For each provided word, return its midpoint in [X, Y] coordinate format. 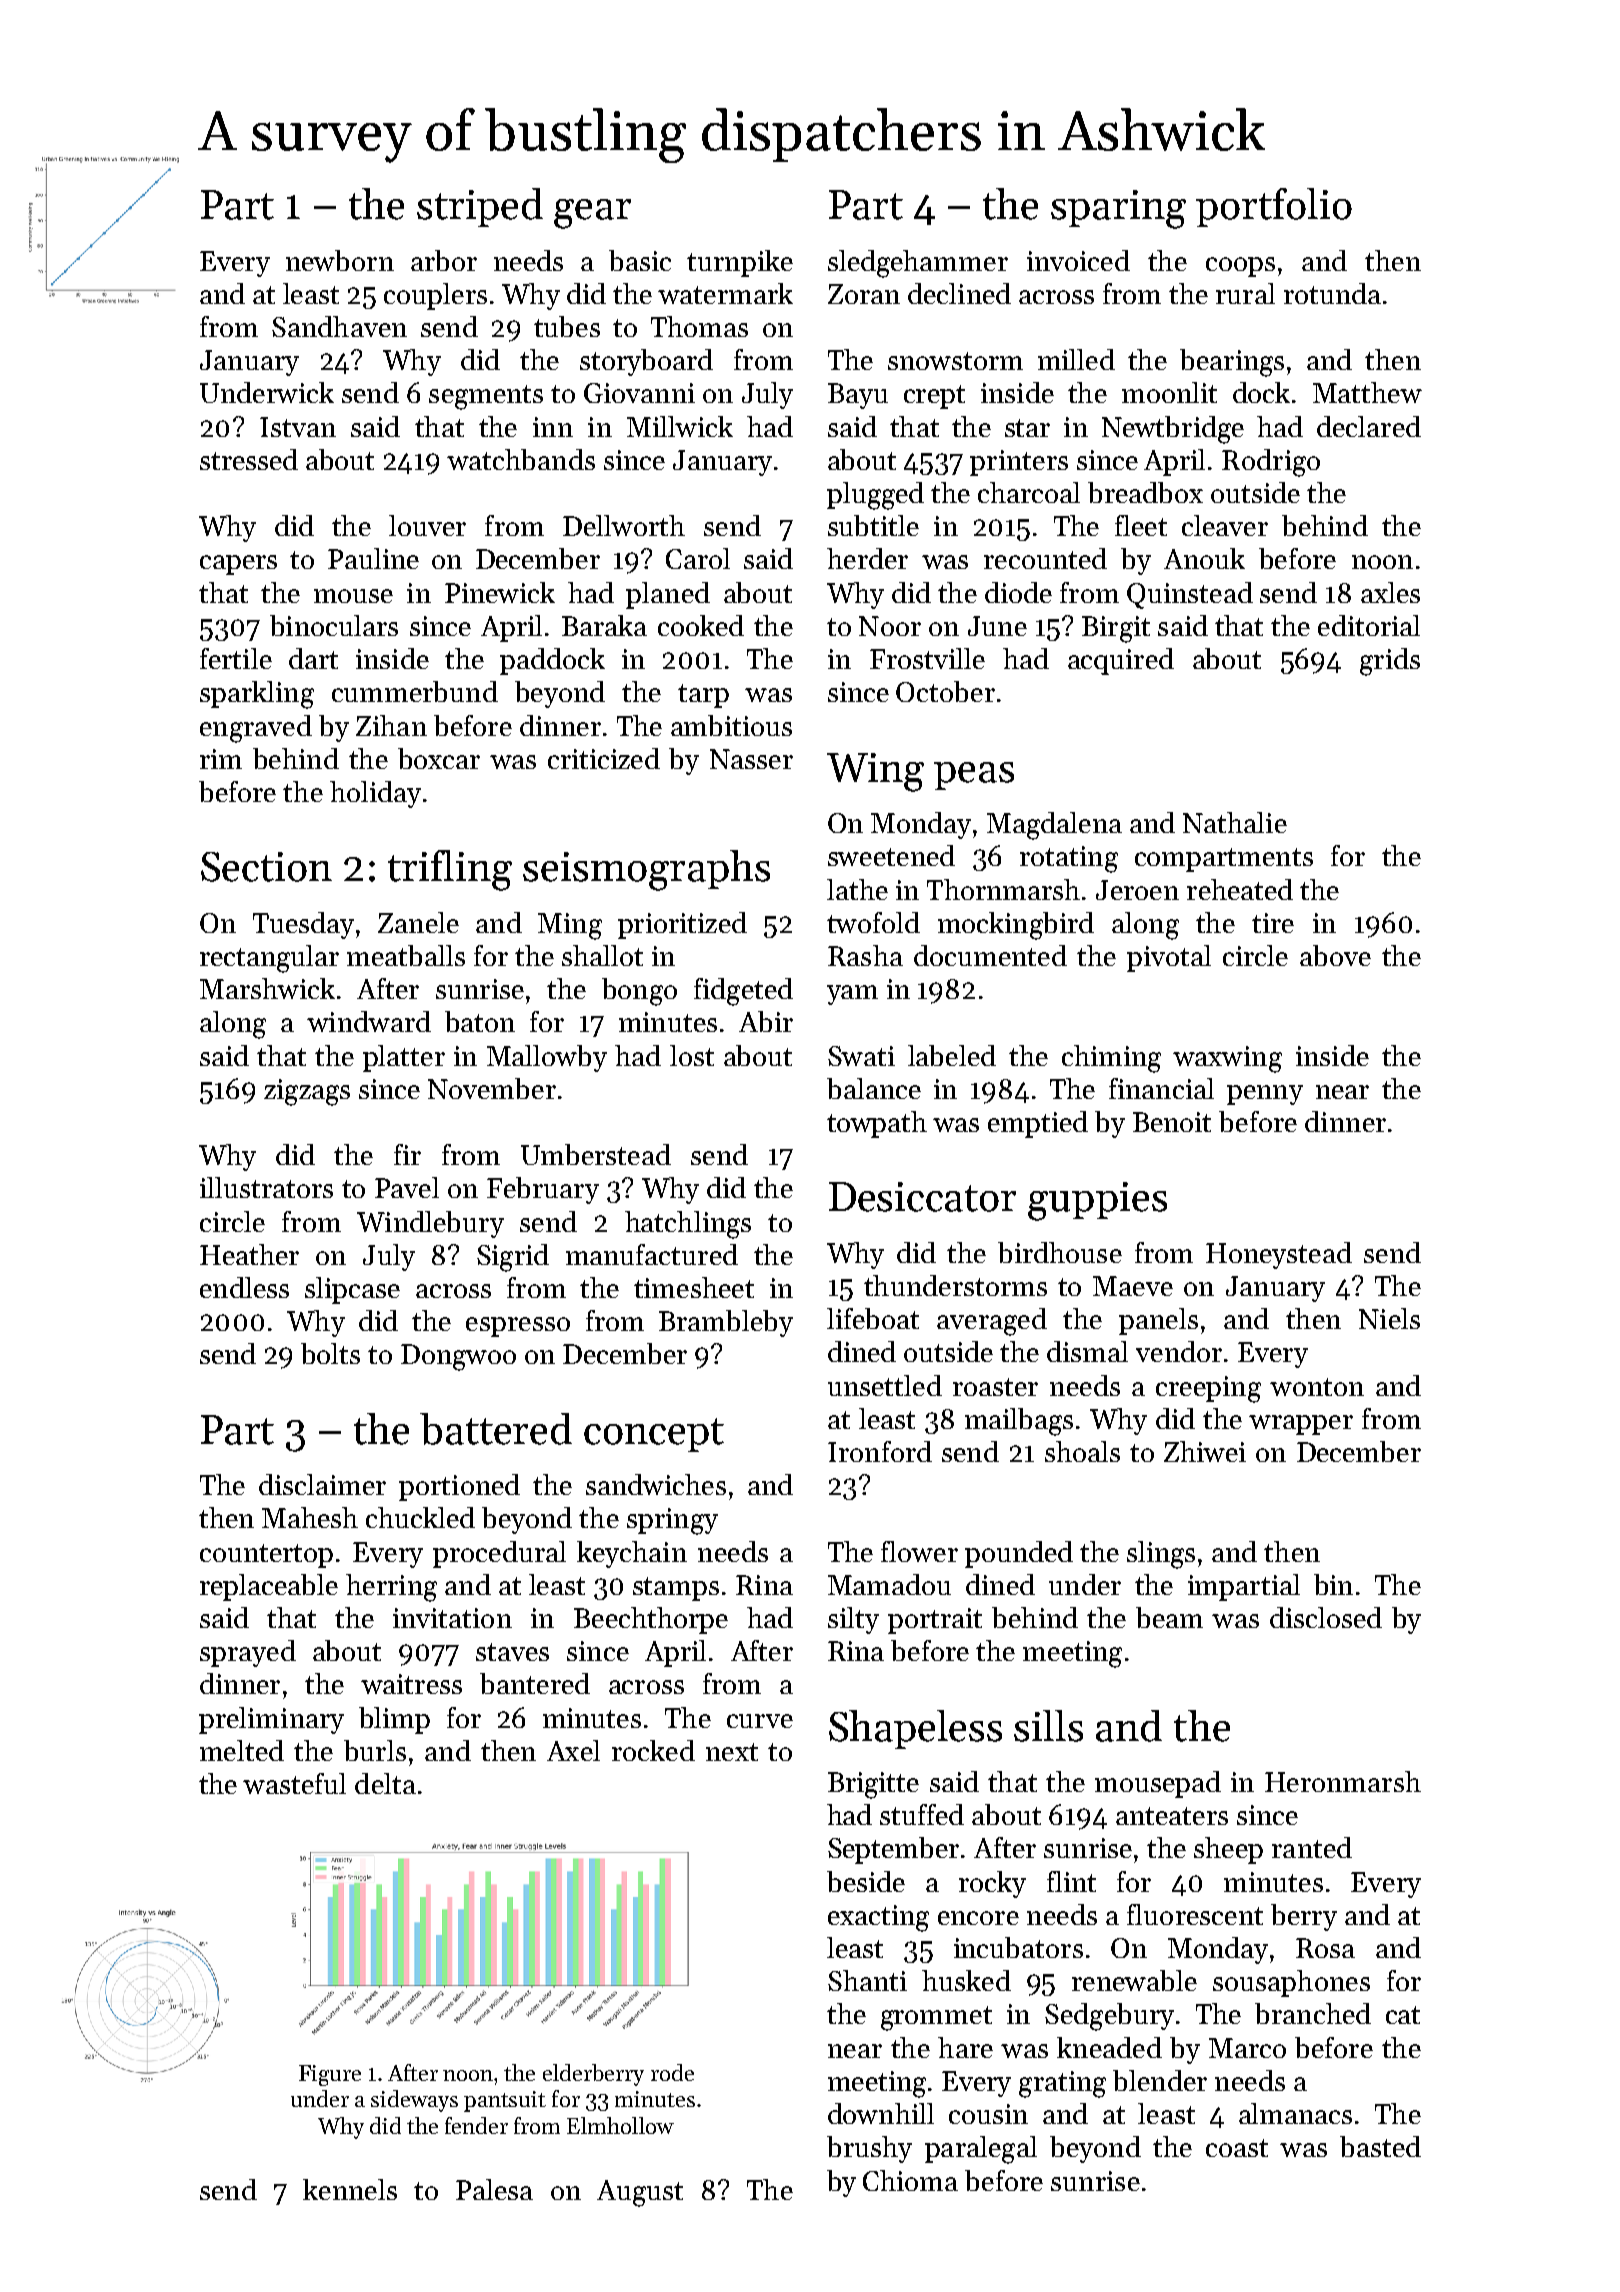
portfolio [1274, 207]
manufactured [652, 1254]
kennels [350, 2189]
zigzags [307, 1092]
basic [640, 260]
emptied [1038, 1124]
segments [486, 397]
